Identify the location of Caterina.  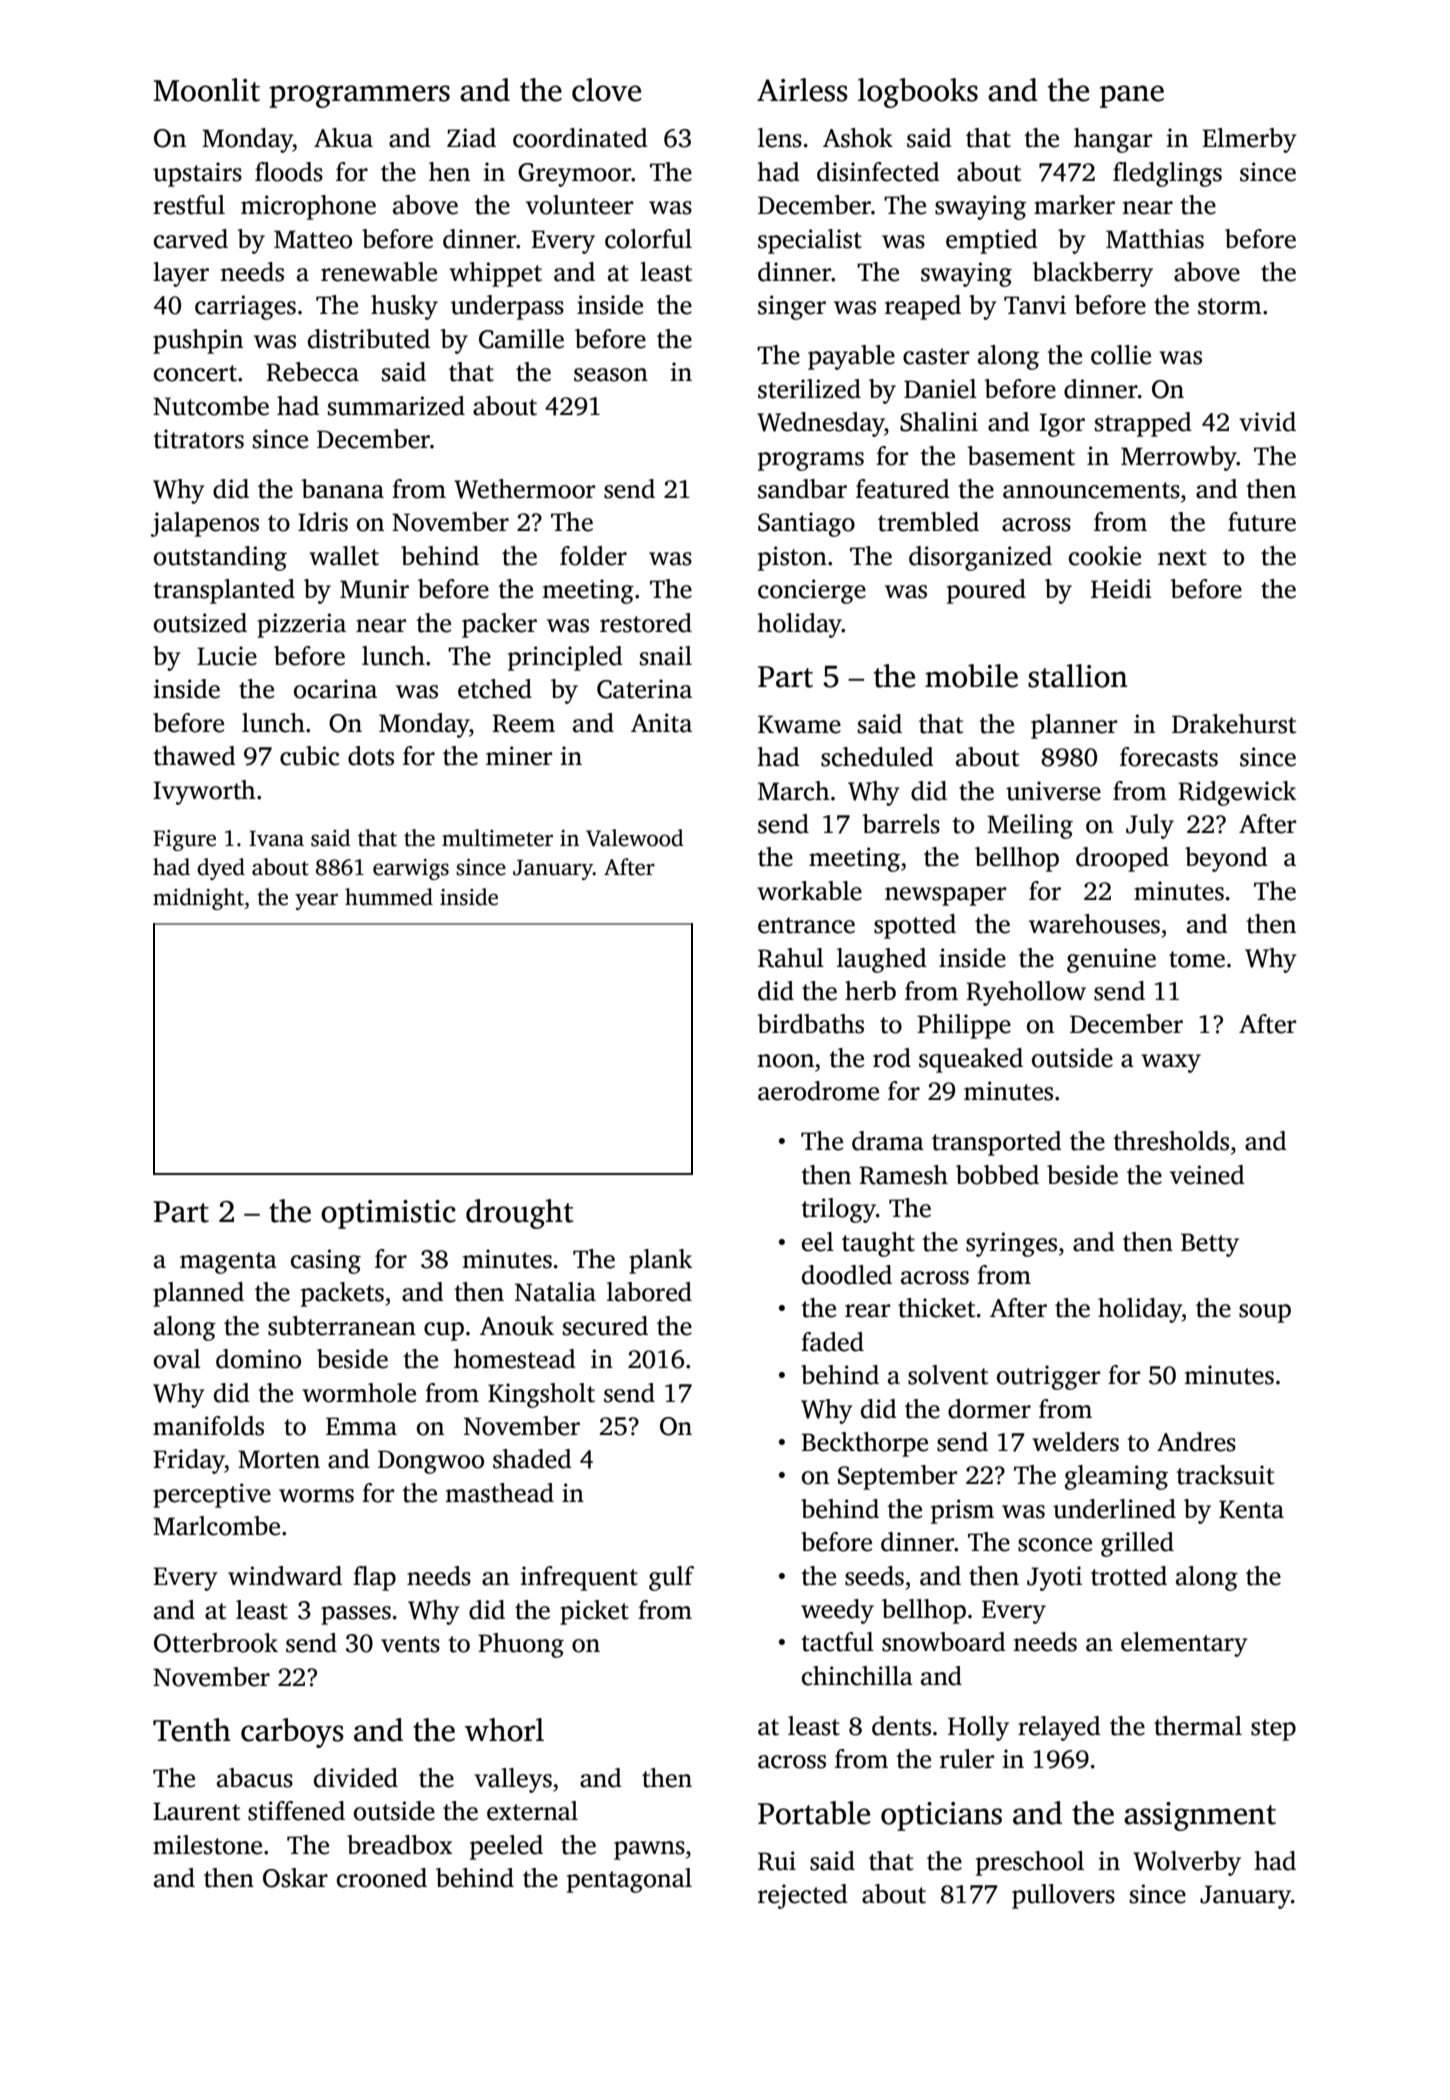
(644, 689).
